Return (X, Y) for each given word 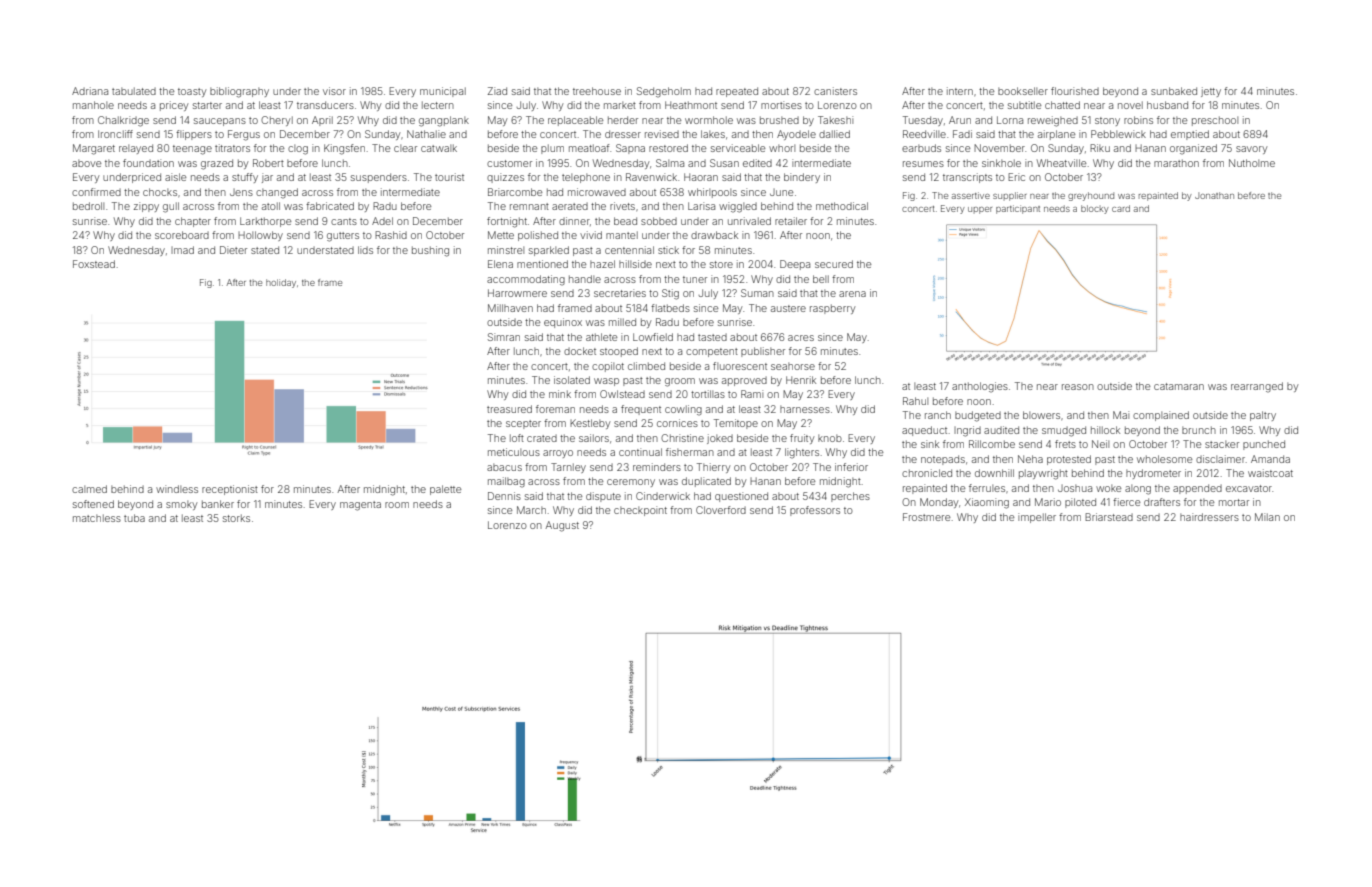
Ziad (497, 91)
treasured (509, 409)
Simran (504, 337)
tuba (134, 518)
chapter (193, 222)
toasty (192, 92)
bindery (802, 178)
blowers (1041, 415)
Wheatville (1061, 163)
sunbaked (1174, 91)
